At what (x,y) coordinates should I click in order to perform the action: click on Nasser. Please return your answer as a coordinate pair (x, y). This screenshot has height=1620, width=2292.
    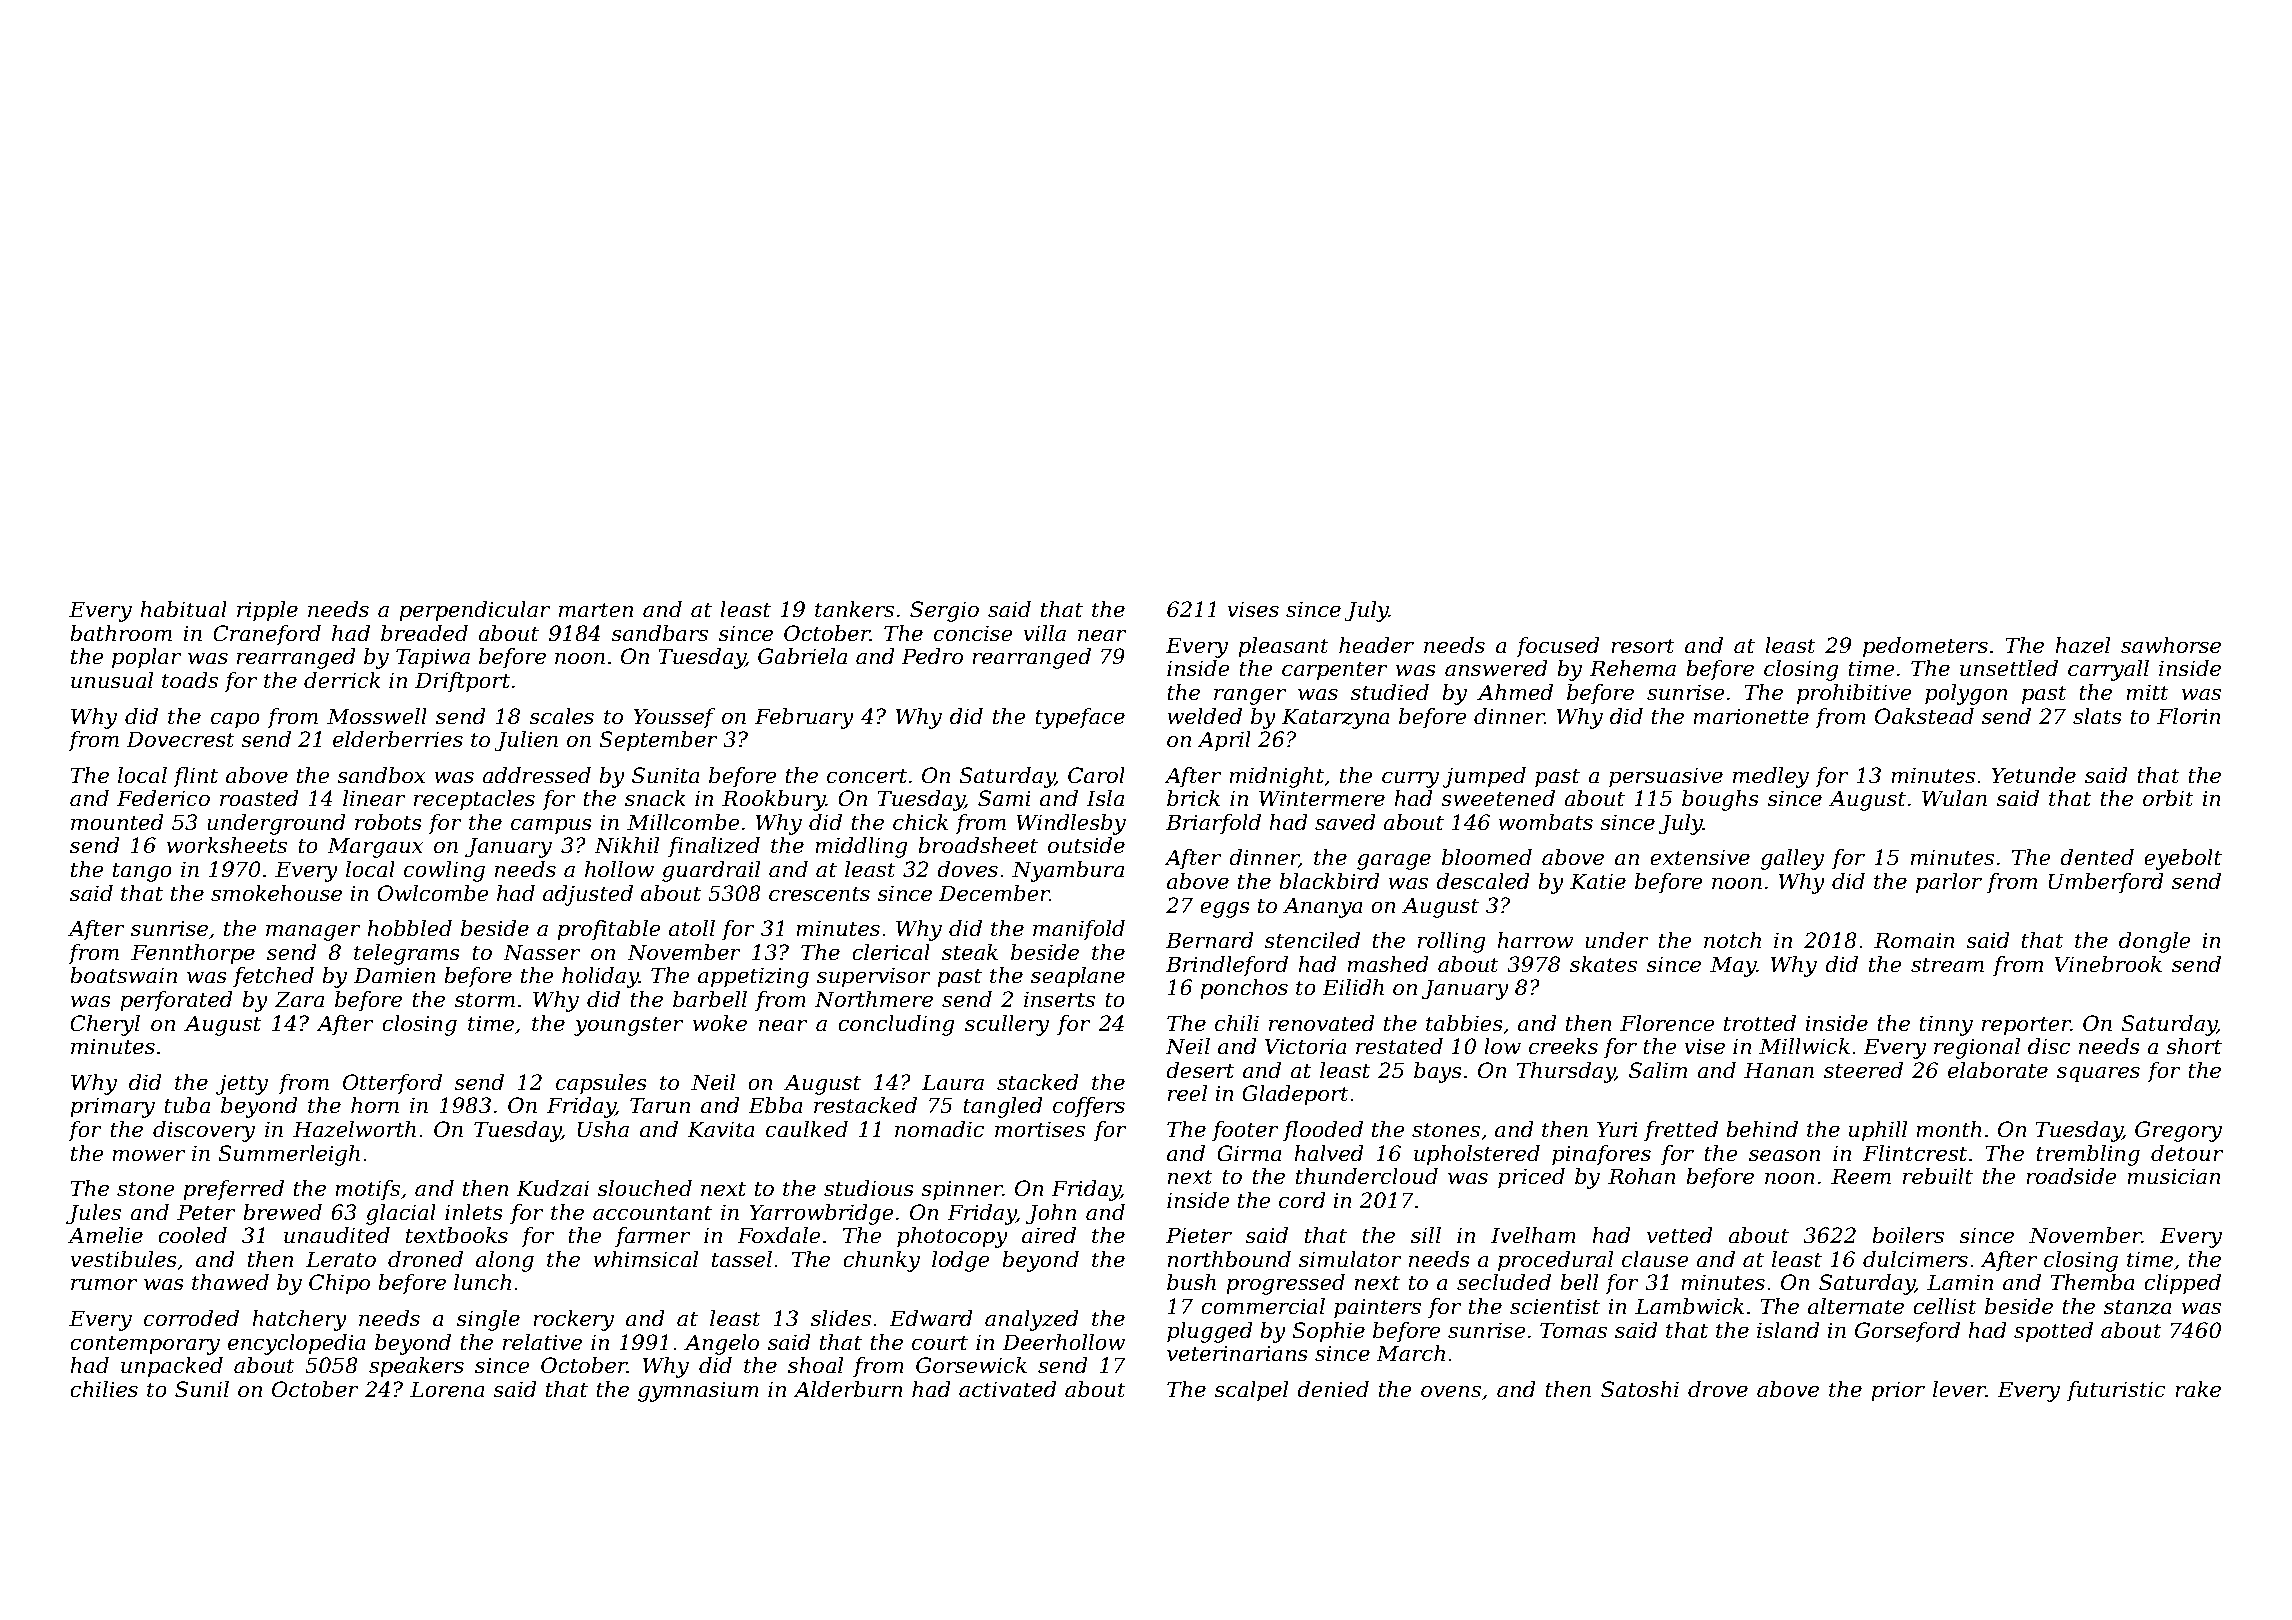
    Looking at the image, I should click on (541, 952).
